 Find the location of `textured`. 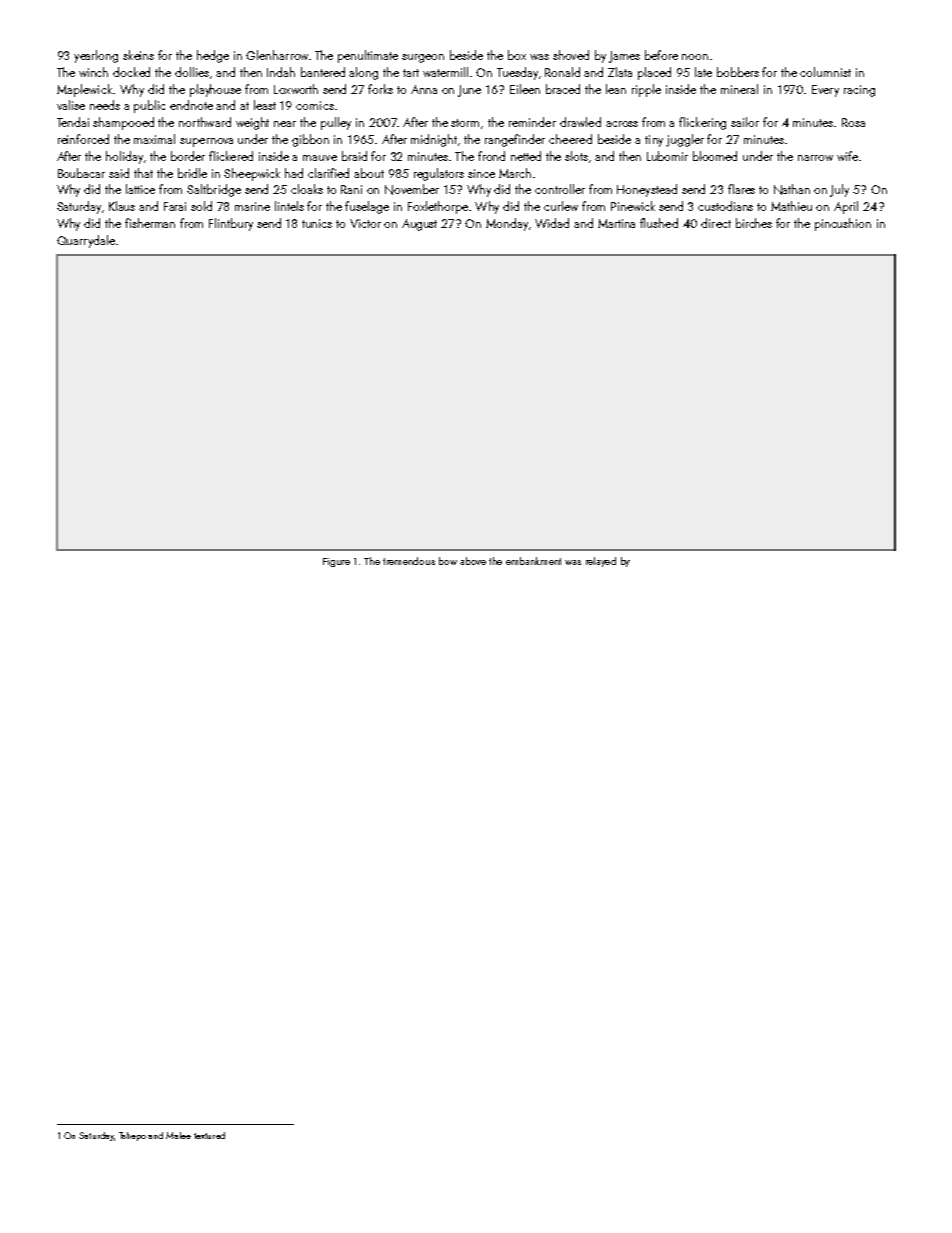

textured is located at coordinates (209, 1135).
